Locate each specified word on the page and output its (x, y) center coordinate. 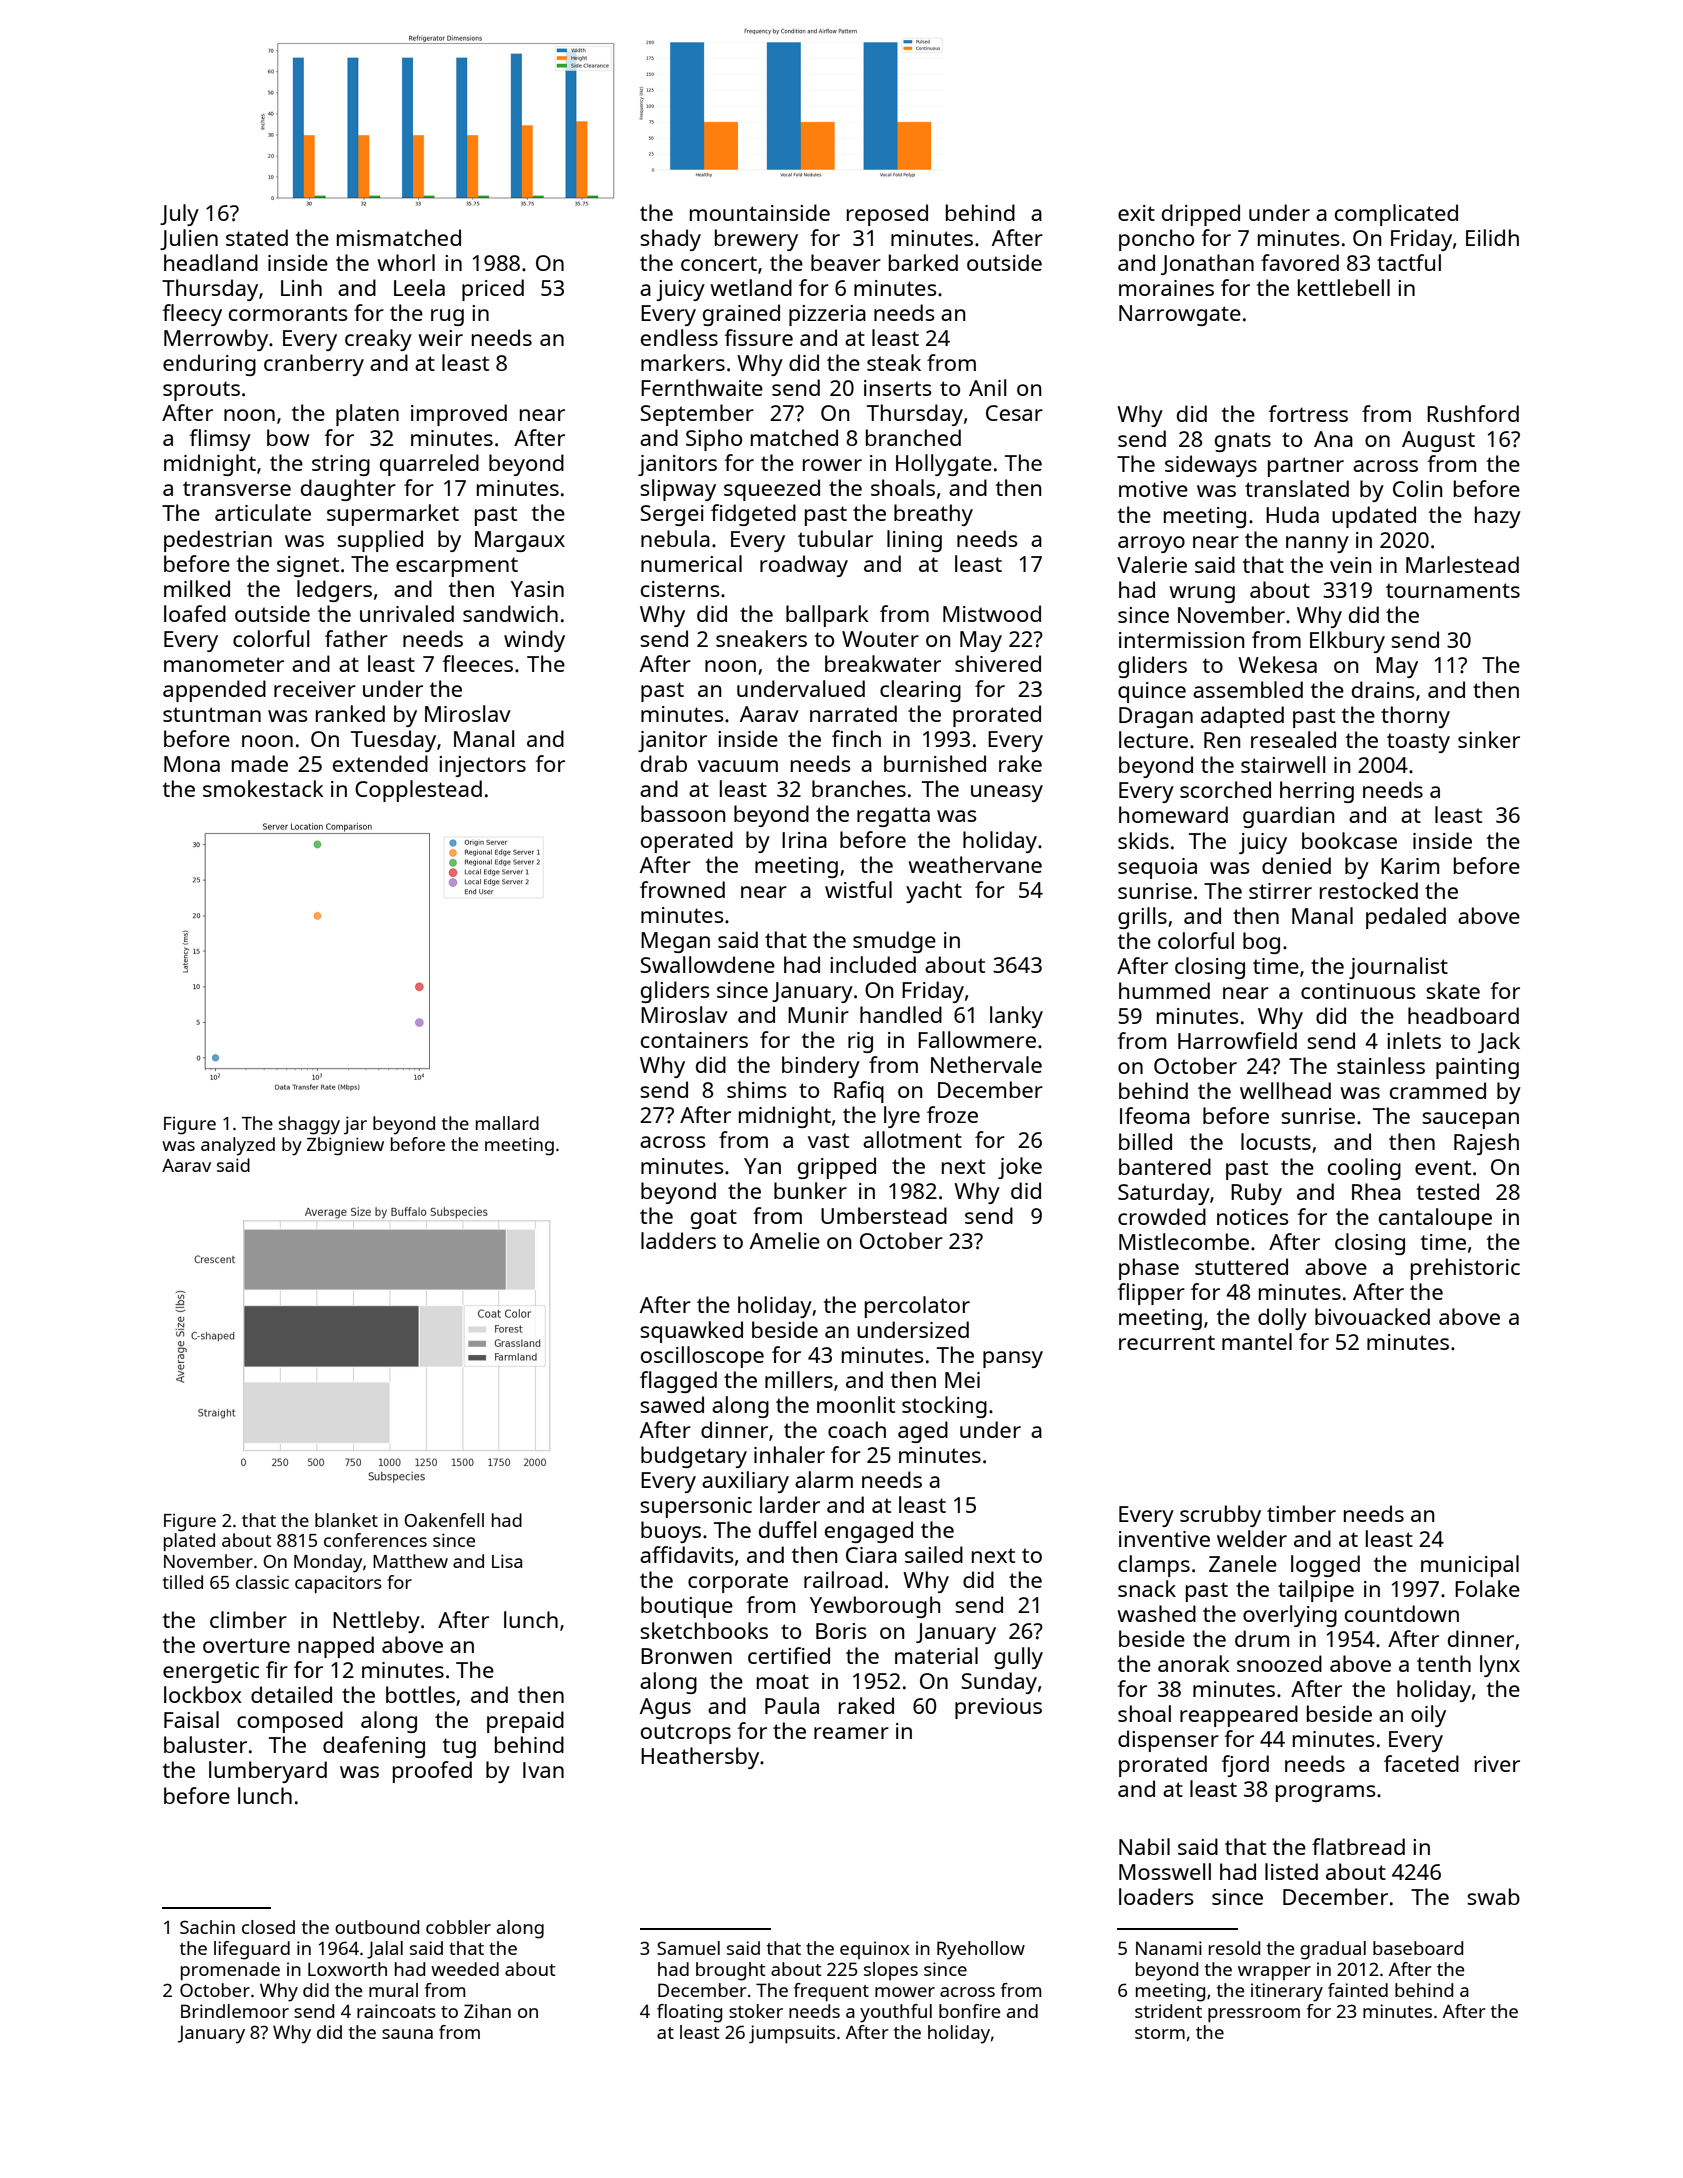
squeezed (772, 490)
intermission (1181, 640)
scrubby (1220, 1516)
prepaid (525, 1722)
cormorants (288, 313)
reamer (851, 1733)
